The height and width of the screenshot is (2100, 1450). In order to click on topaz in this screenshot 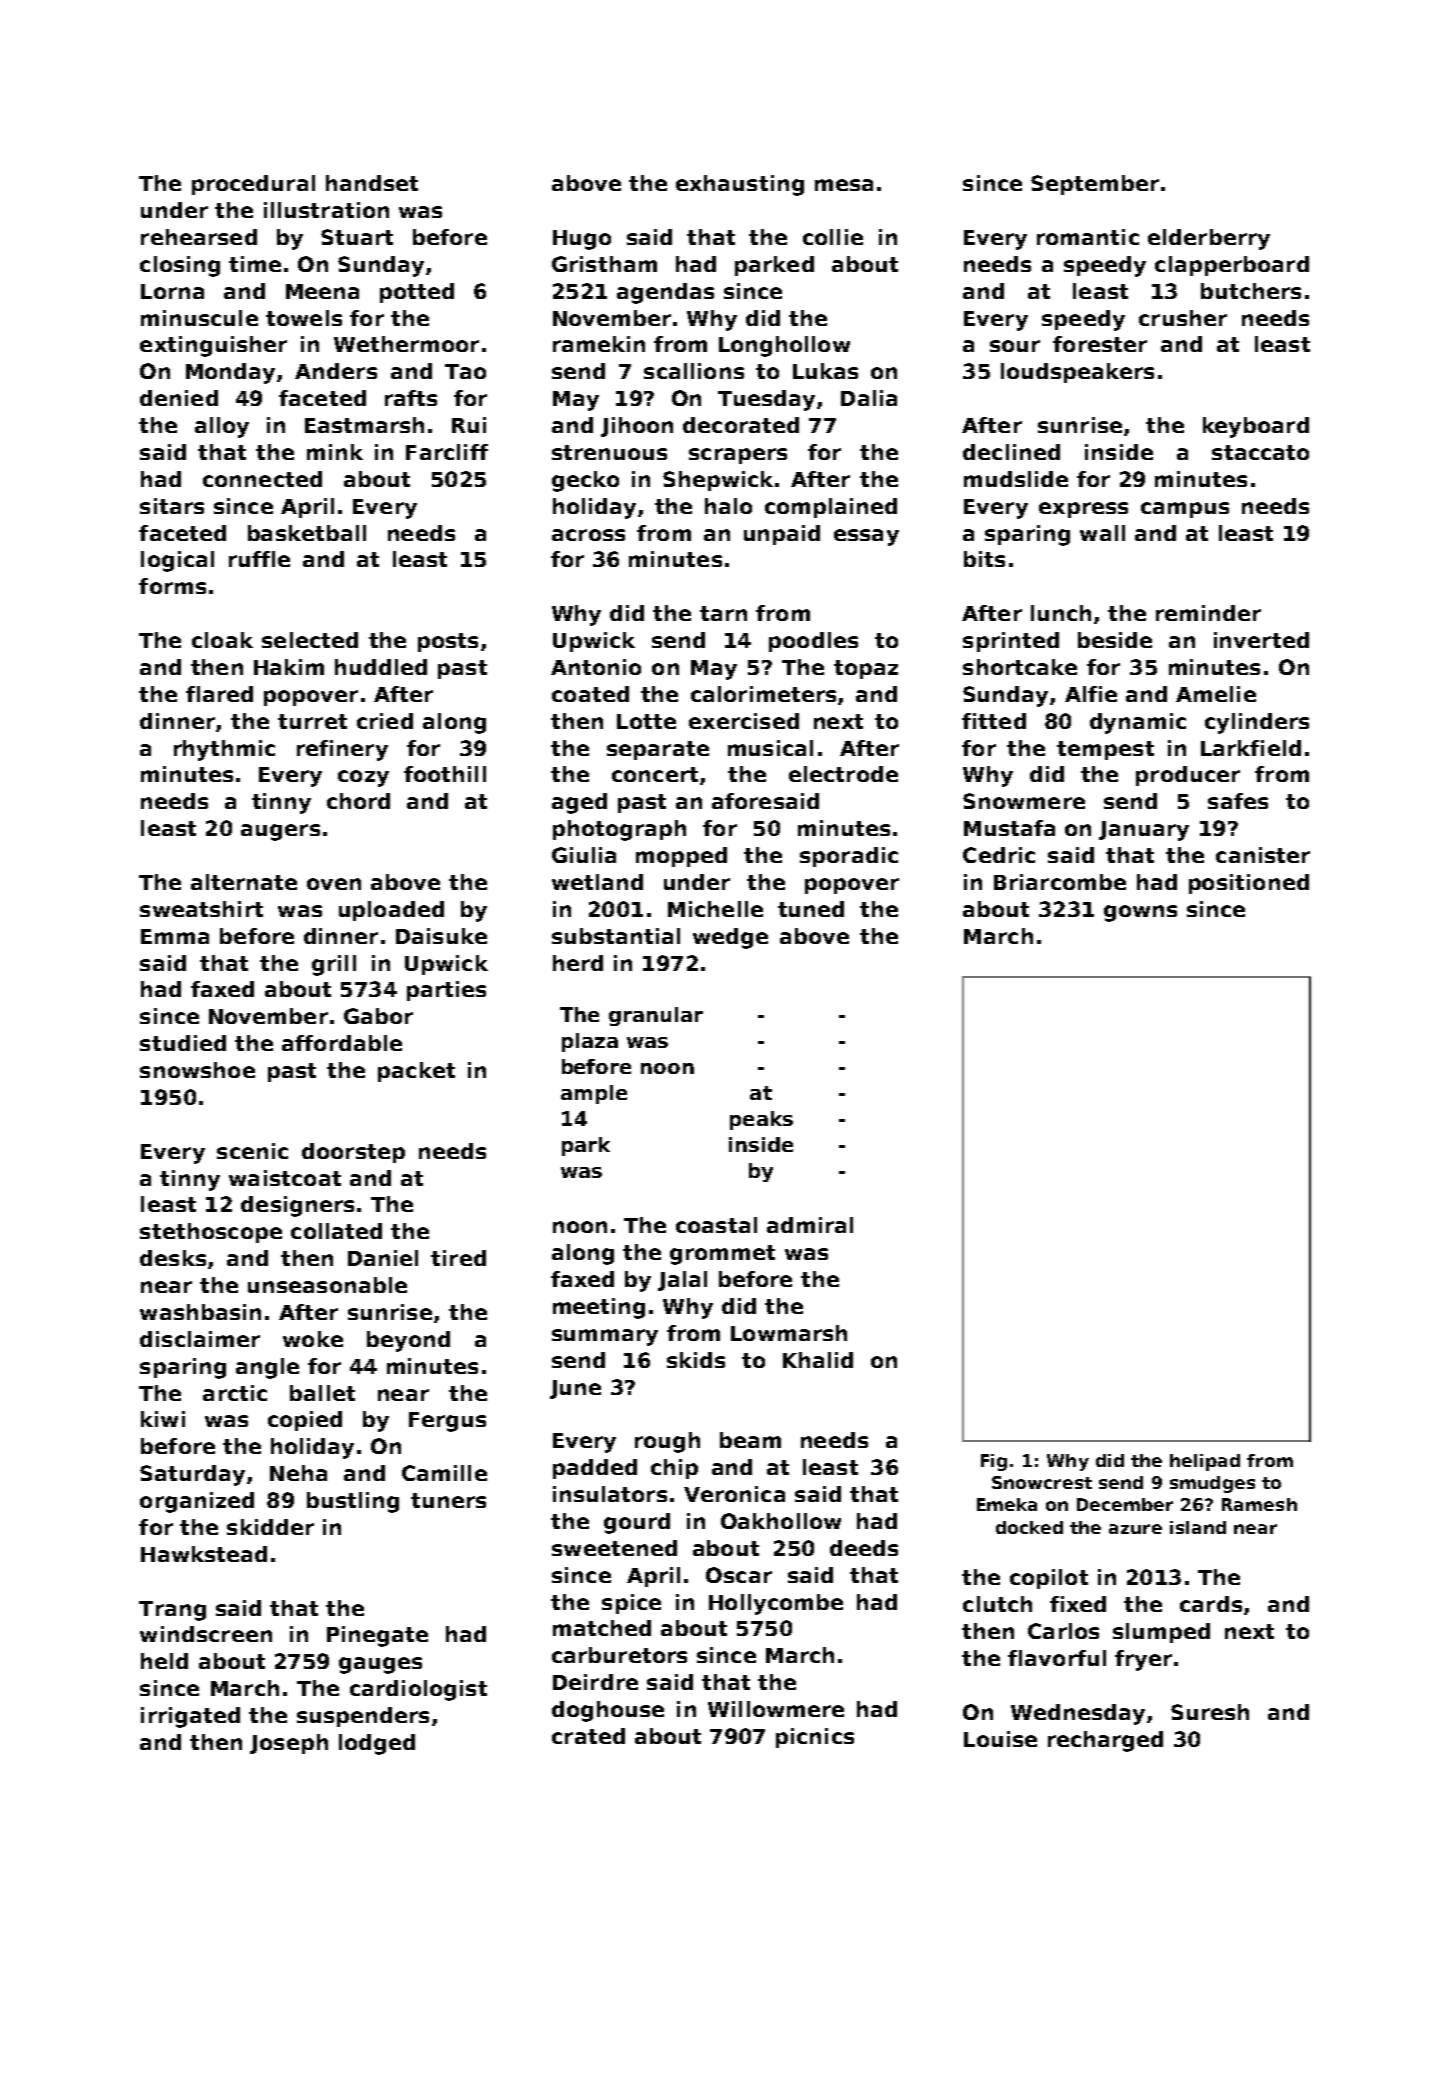, I will do `click(866, 669)`.
